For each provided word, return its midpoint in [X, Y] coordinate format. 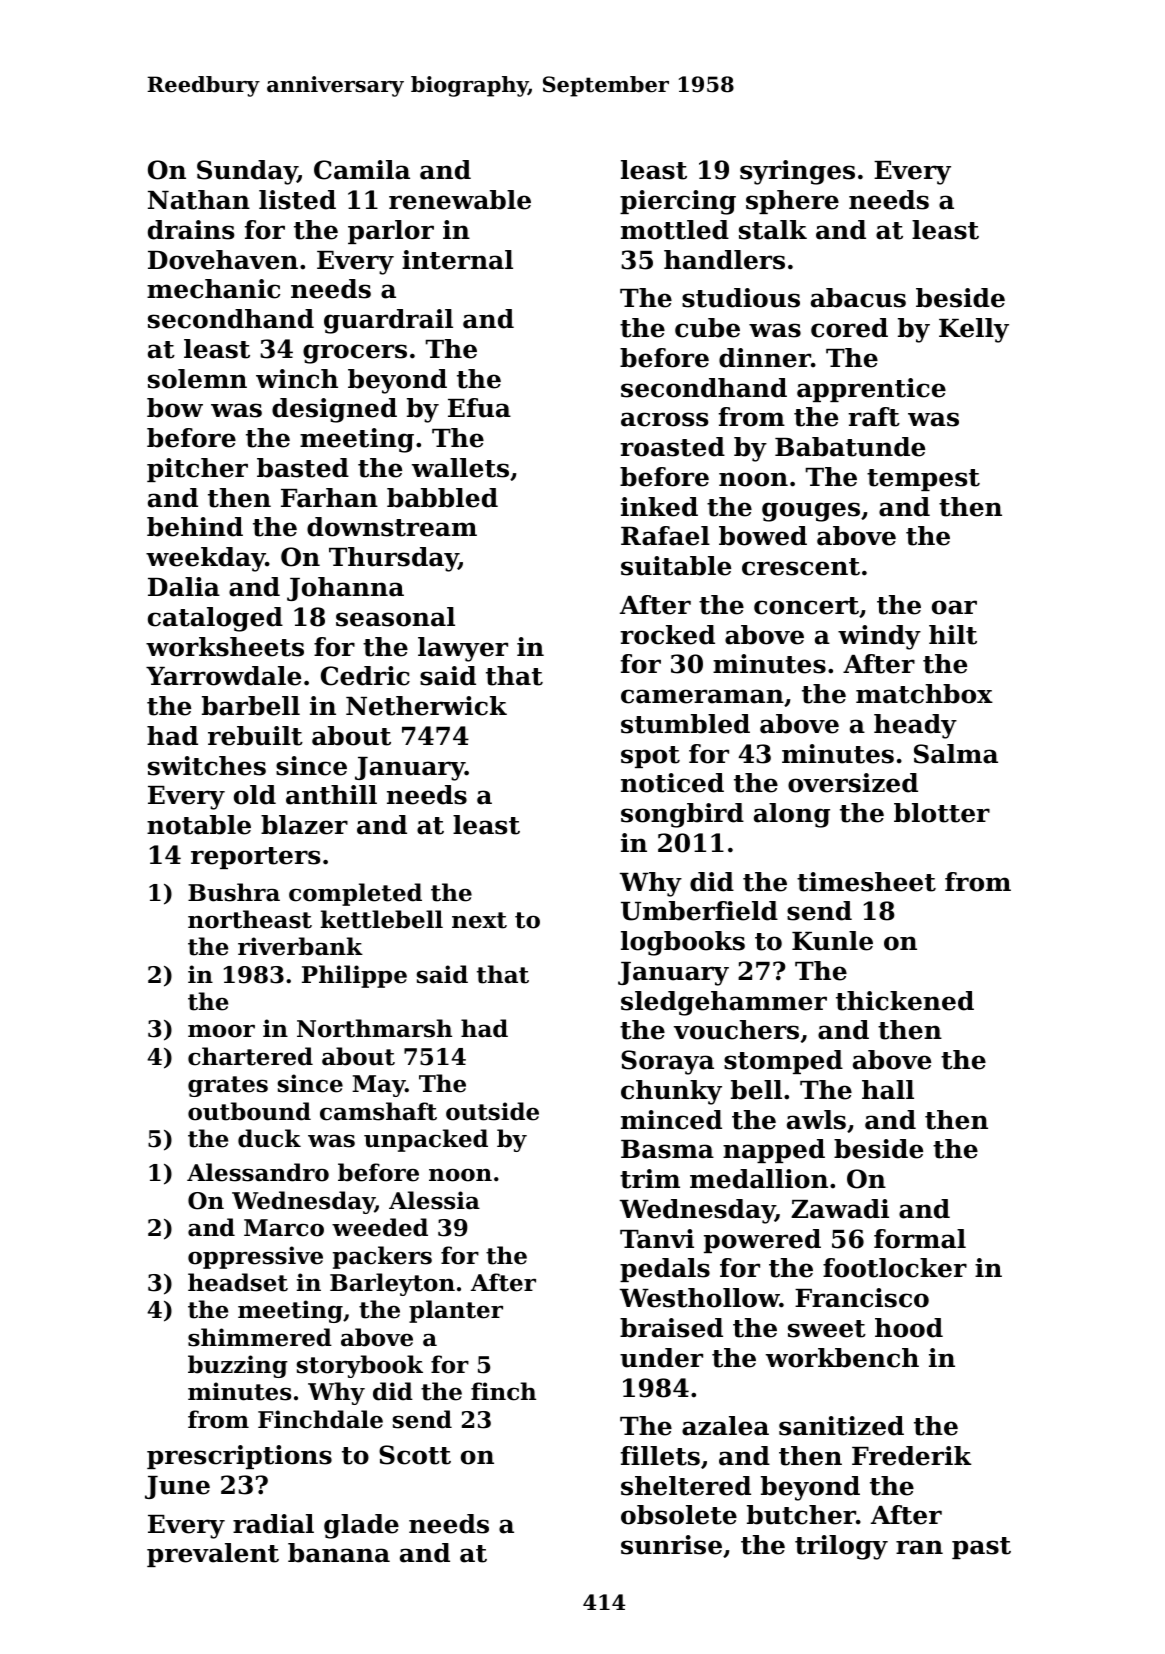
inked [659, 507]
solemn [197, 379]
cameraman [702, 696]
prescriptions [239, 1457]
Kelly [974, 330]
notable [199, 825]
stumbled [685, 724]
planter [456, 1311]
